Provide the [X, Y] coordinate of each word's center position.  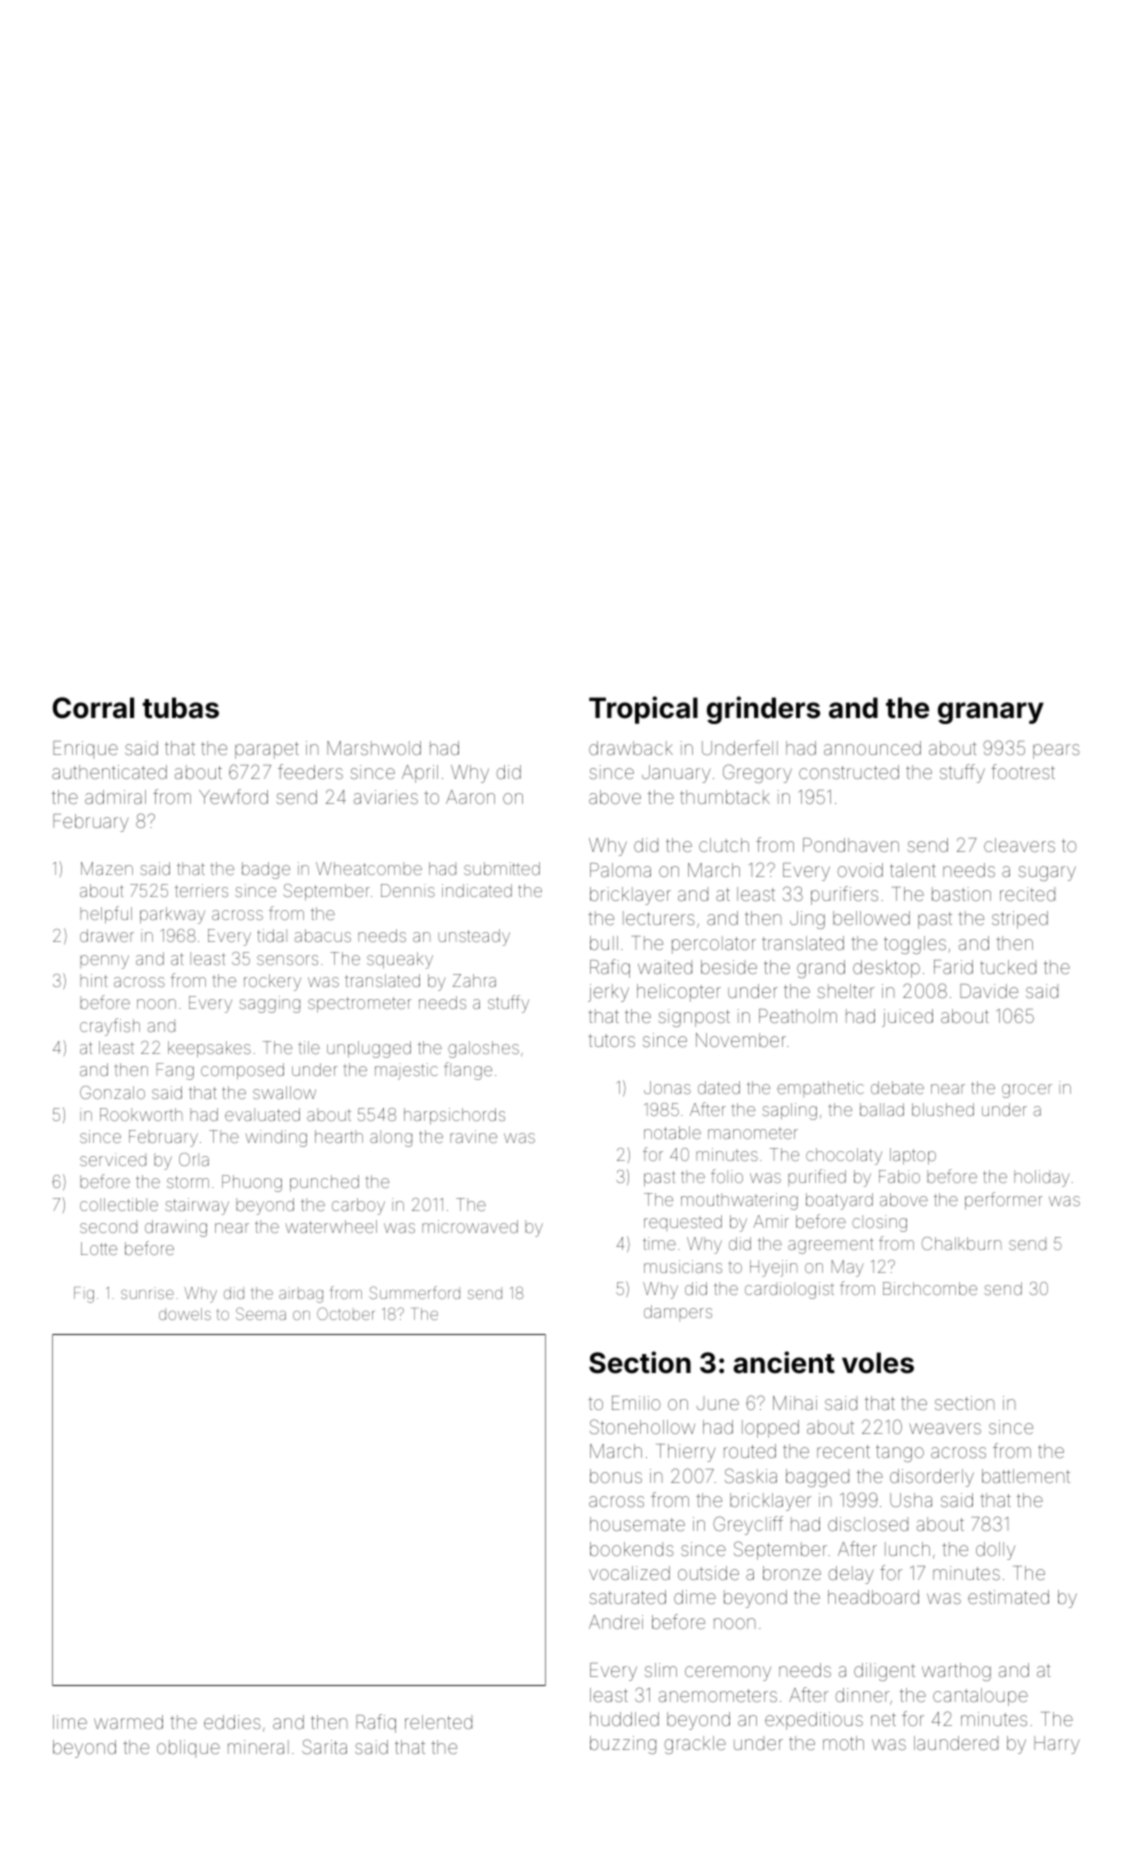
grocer [1027, 1091]
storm [188, 1182]
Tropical [643, 710]
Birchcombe [930, 1288]
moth [843, 1743]
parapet [267, 750]
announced [872, 748]
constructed [849, 772]
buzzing [623, 1745]
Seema [261, 1313]
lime [70, 1722]
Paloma [620, 870]
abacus [322, 935]
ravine [473, 1136]
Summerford [414, 1292]
